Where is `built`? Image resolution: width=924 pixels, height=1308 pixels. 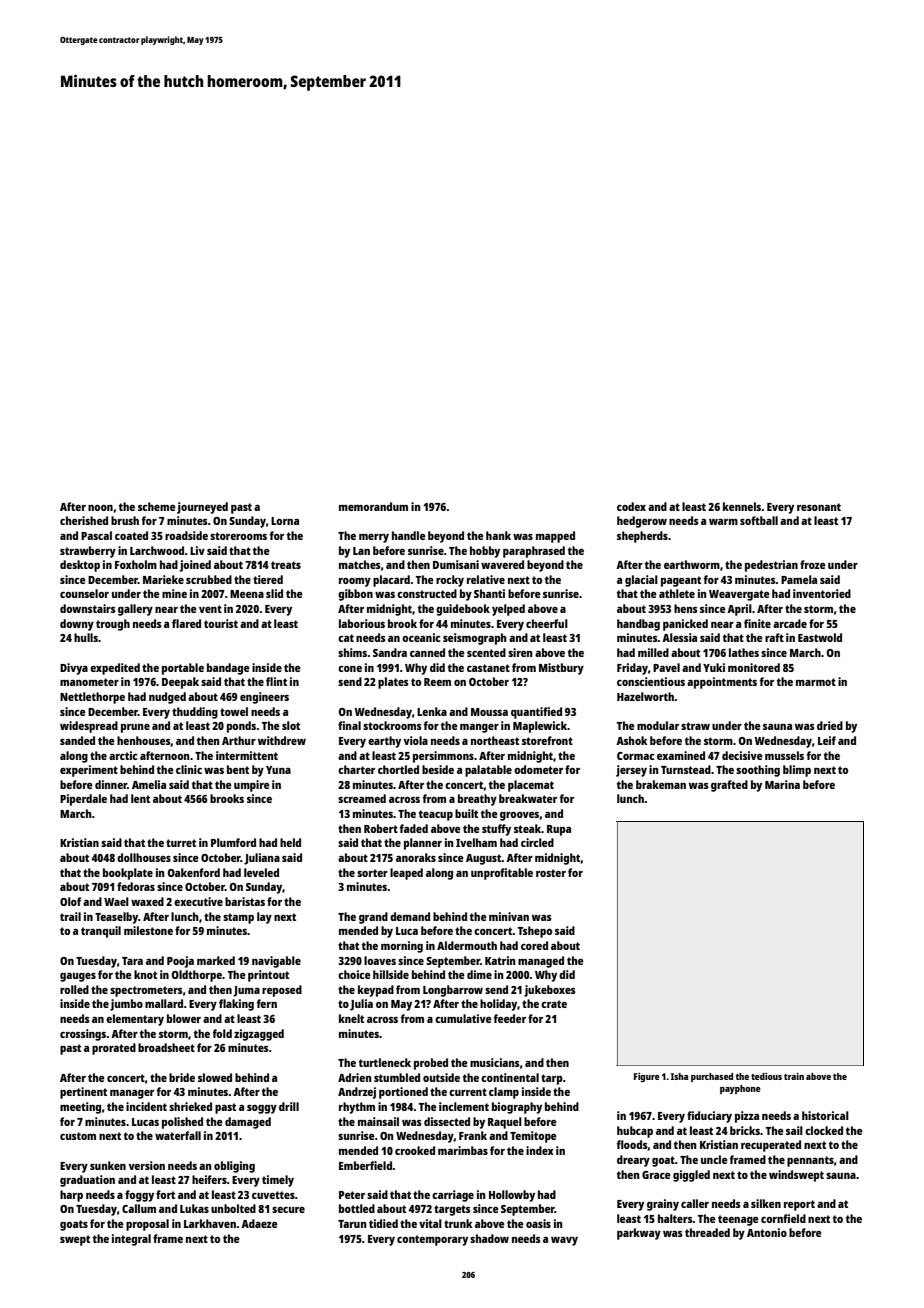 built is located at coordinates (466, 813).
